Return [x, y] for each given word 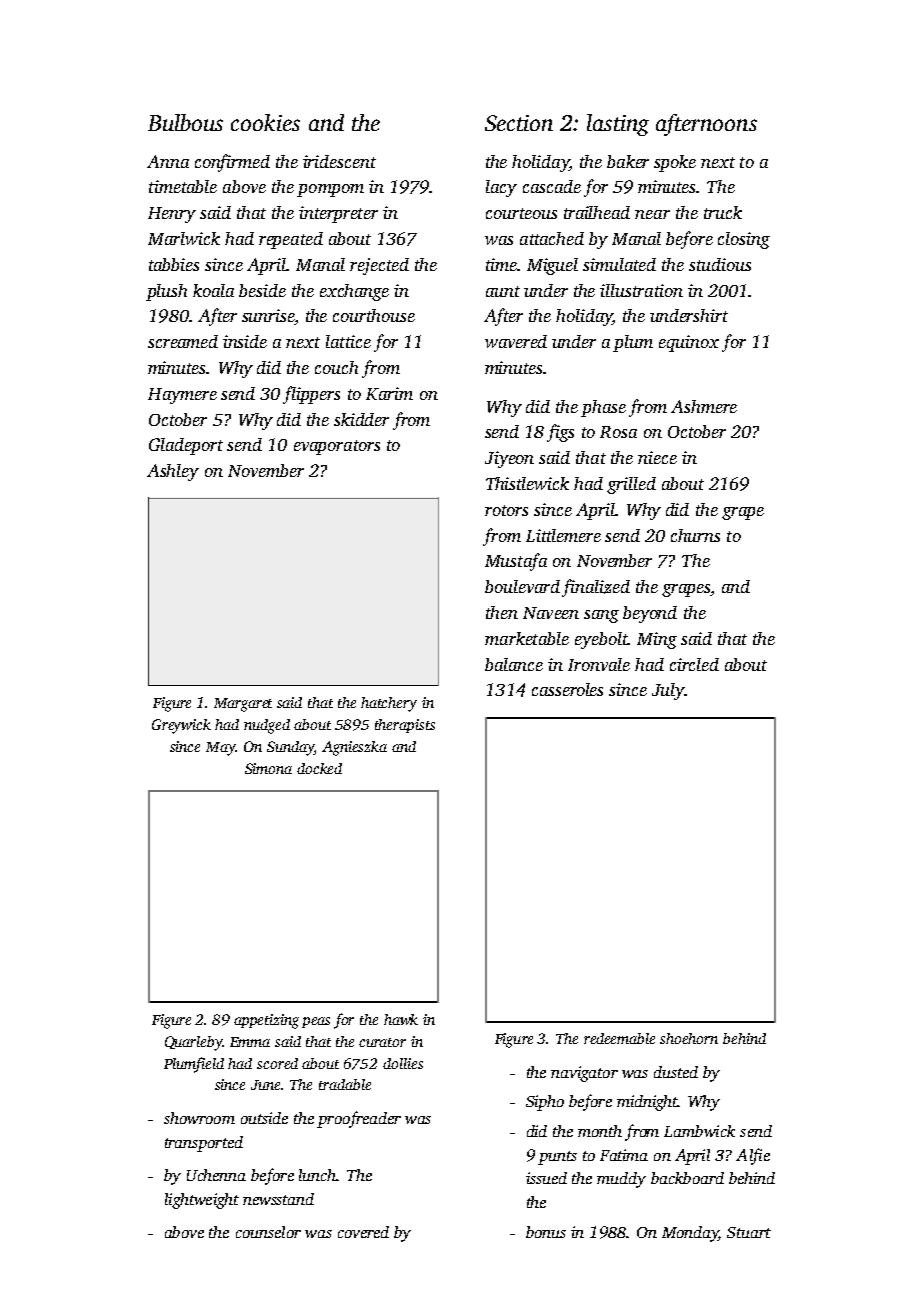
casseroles [567, 689]
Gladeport [186, 446]
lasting [618, 125]
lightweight [202, 1201]
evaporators [337, 447]
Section [519, 123]
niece [657, 457]
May [220, 749]
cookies [265, 122]
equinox [689, 343]
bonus [546, 1232]
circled [694, 664]
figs [560, 433]
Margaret [243, 705]
